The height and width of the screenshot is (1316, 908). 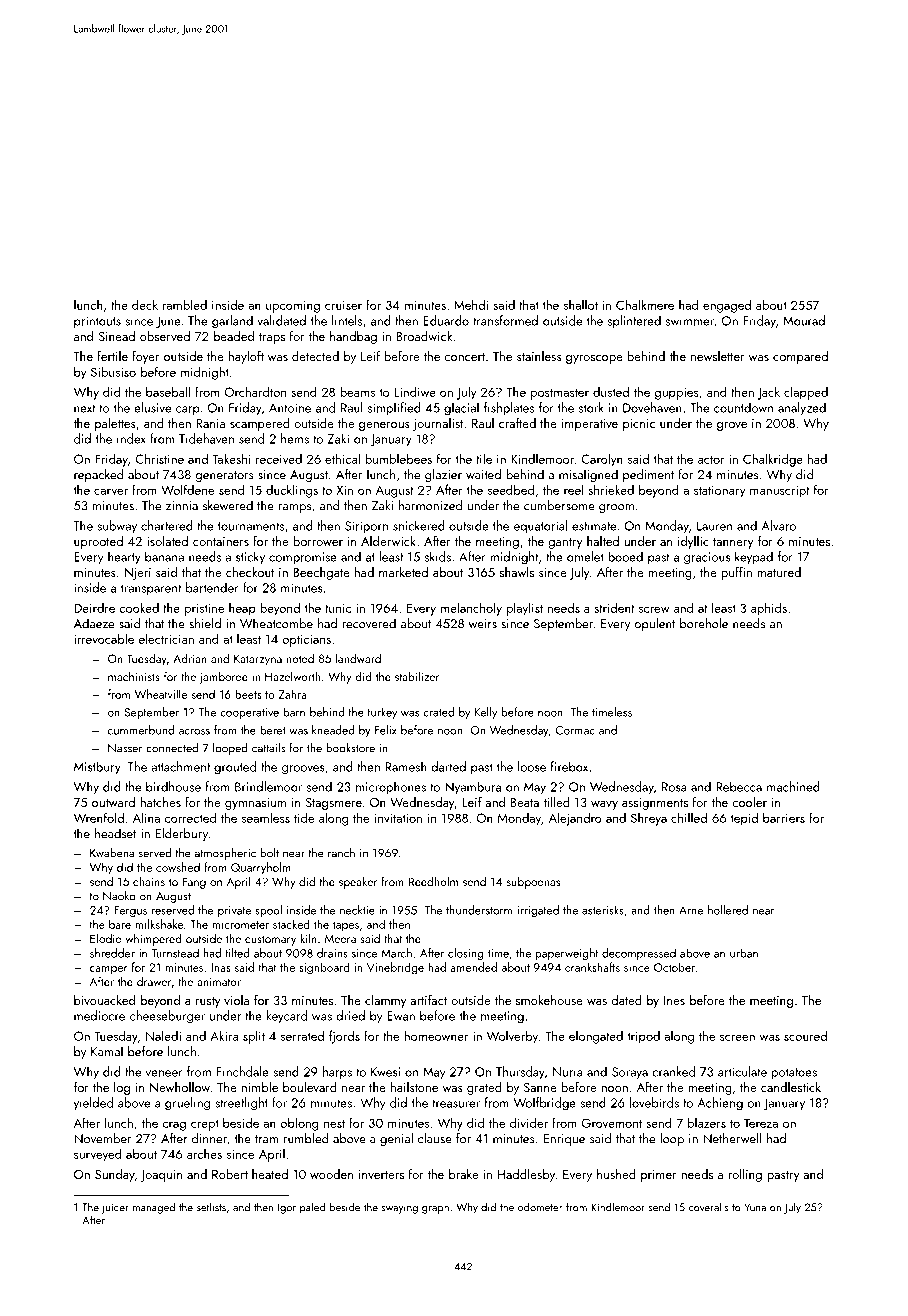 I want to click on tepid, so click(x=744, y=819).
